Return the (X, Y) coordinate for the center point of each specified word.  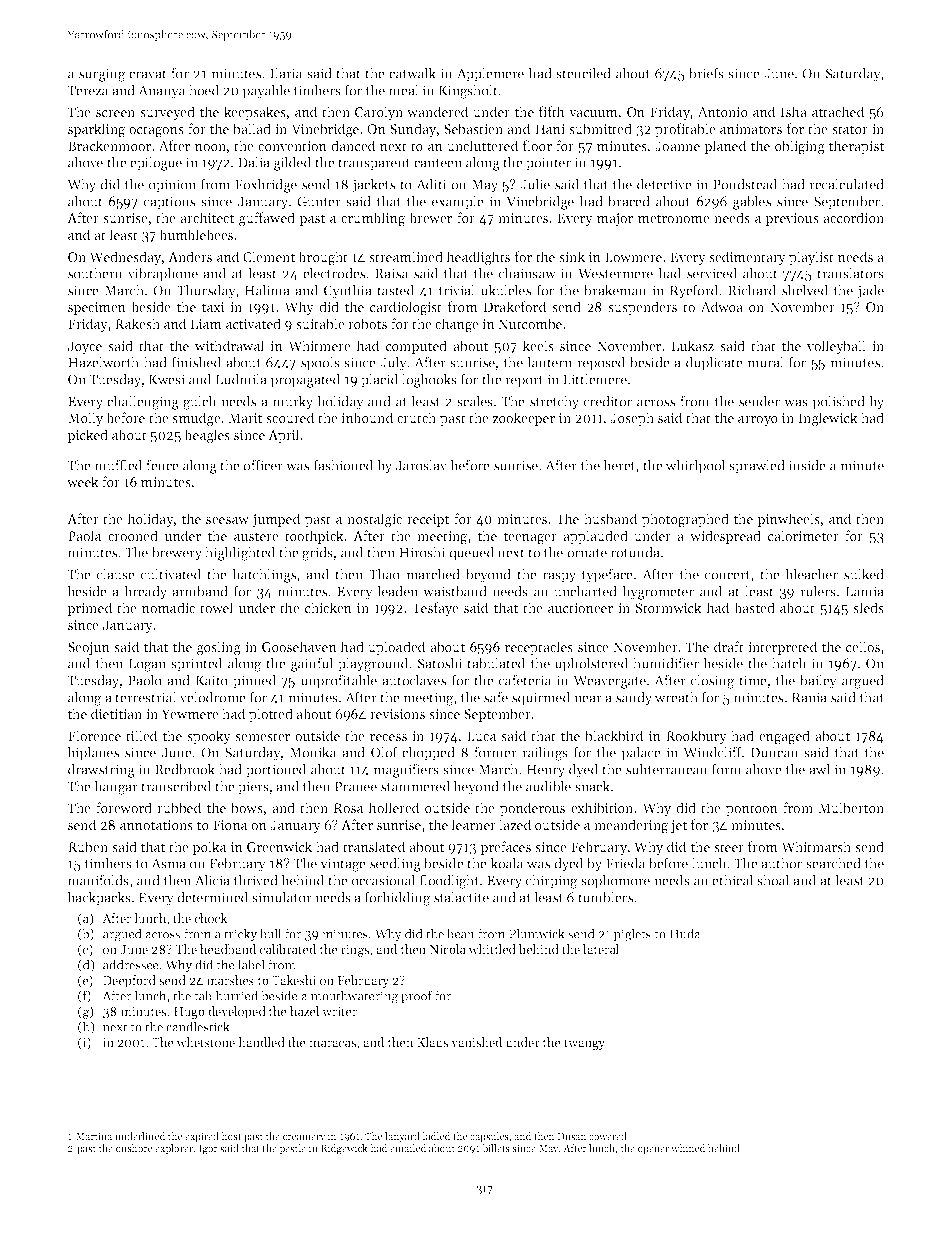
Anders (190, 256)
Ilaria (286, 73)
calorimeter (803, 535)
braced (629, 201)
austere (256, 536)
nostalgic (374, 520)
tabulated (496, 663)
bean (461, 933)
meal (404, 90)
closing (712, 682)
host (231, 1136)
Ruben (88, 846)
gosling (219, 648)
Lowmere (633, 257)
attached (838, 111)
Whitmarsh (816, 846)
